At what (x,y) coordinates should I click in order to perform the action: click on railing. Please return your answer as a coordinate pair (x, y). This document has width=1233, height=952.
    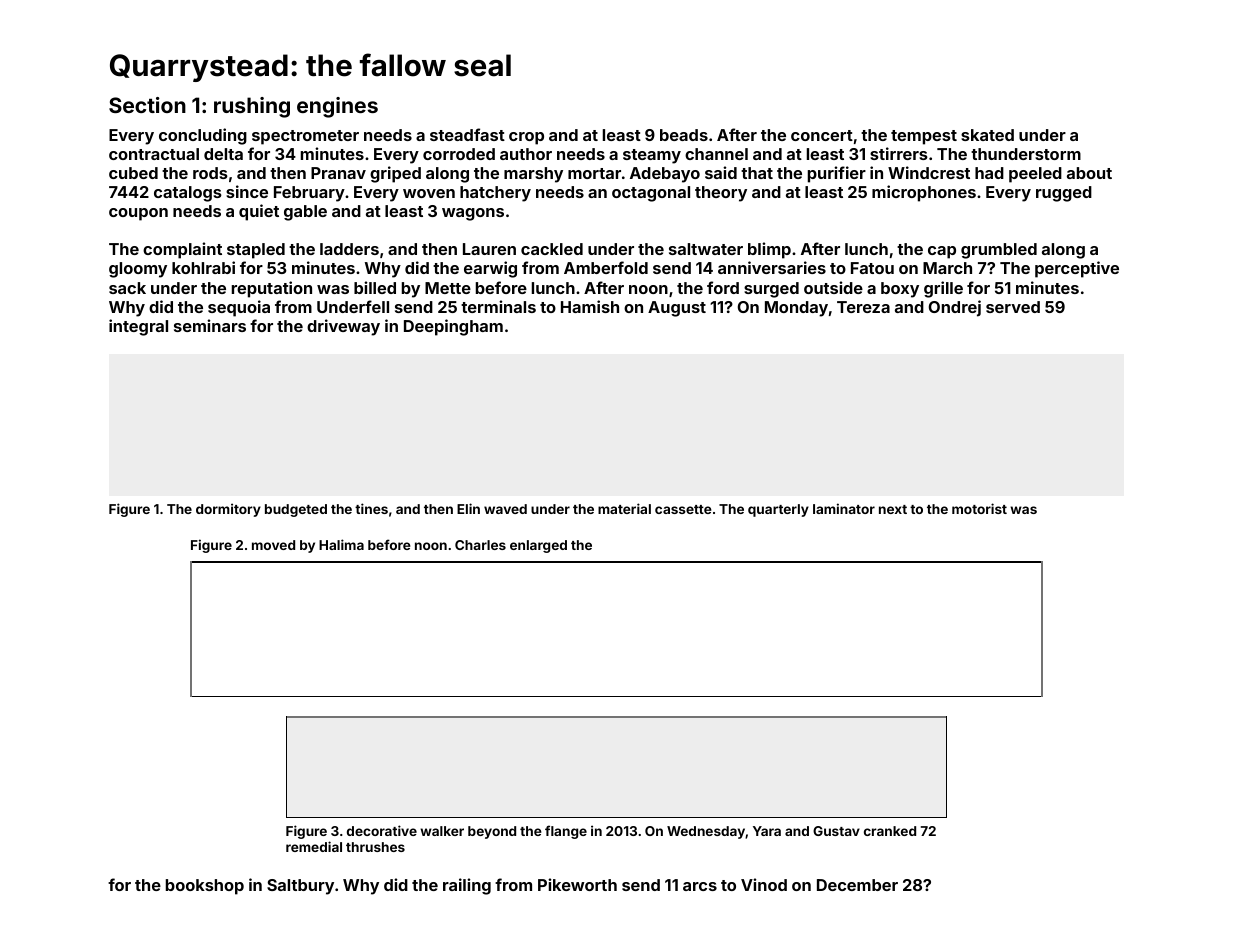
    Looking at the image, I should click on (467, 886).
